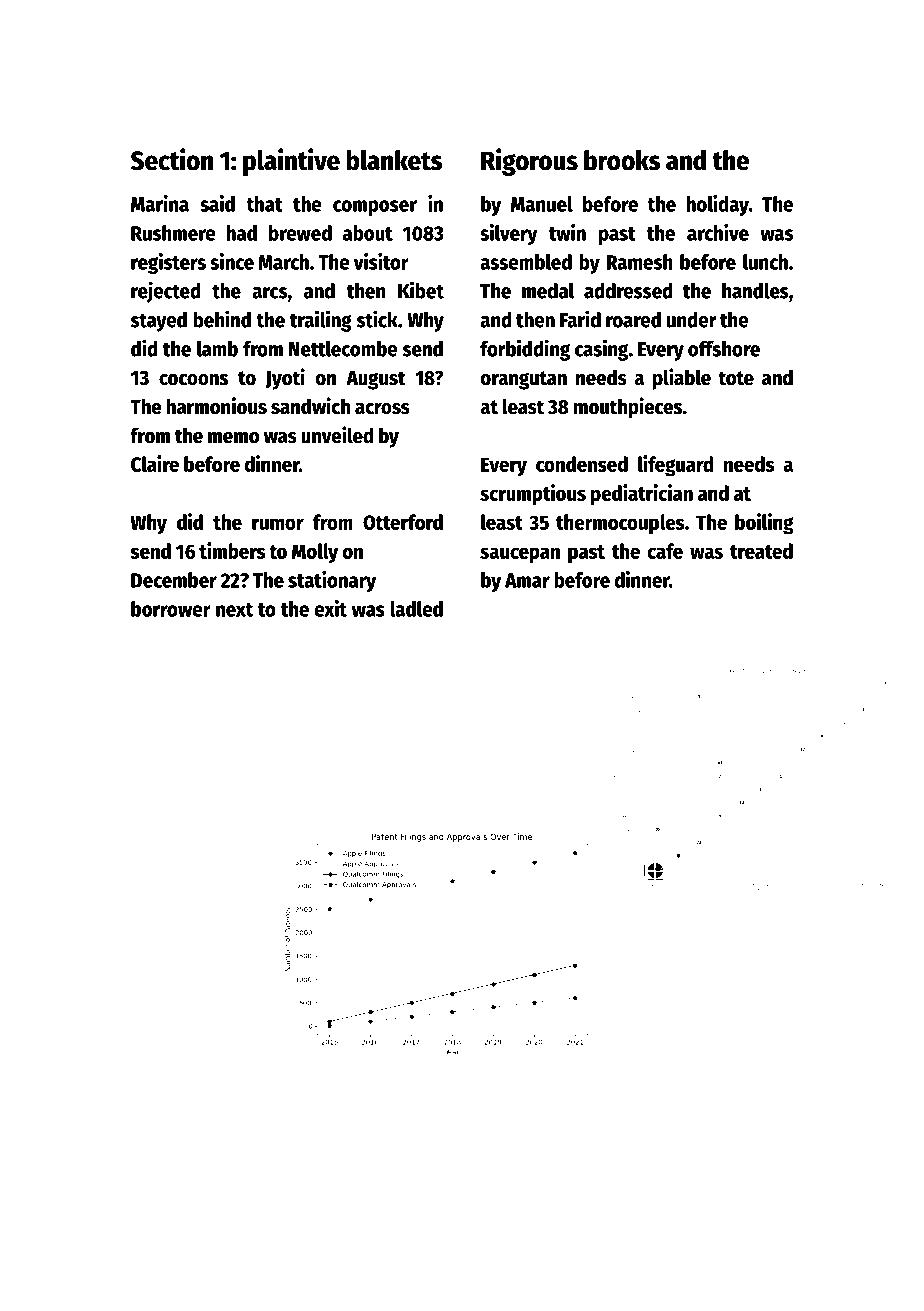 The image size is (924, 1311). What do you see at coordinates (382, 409) in the image?
I see `across` at bounding box center [382, 409].
